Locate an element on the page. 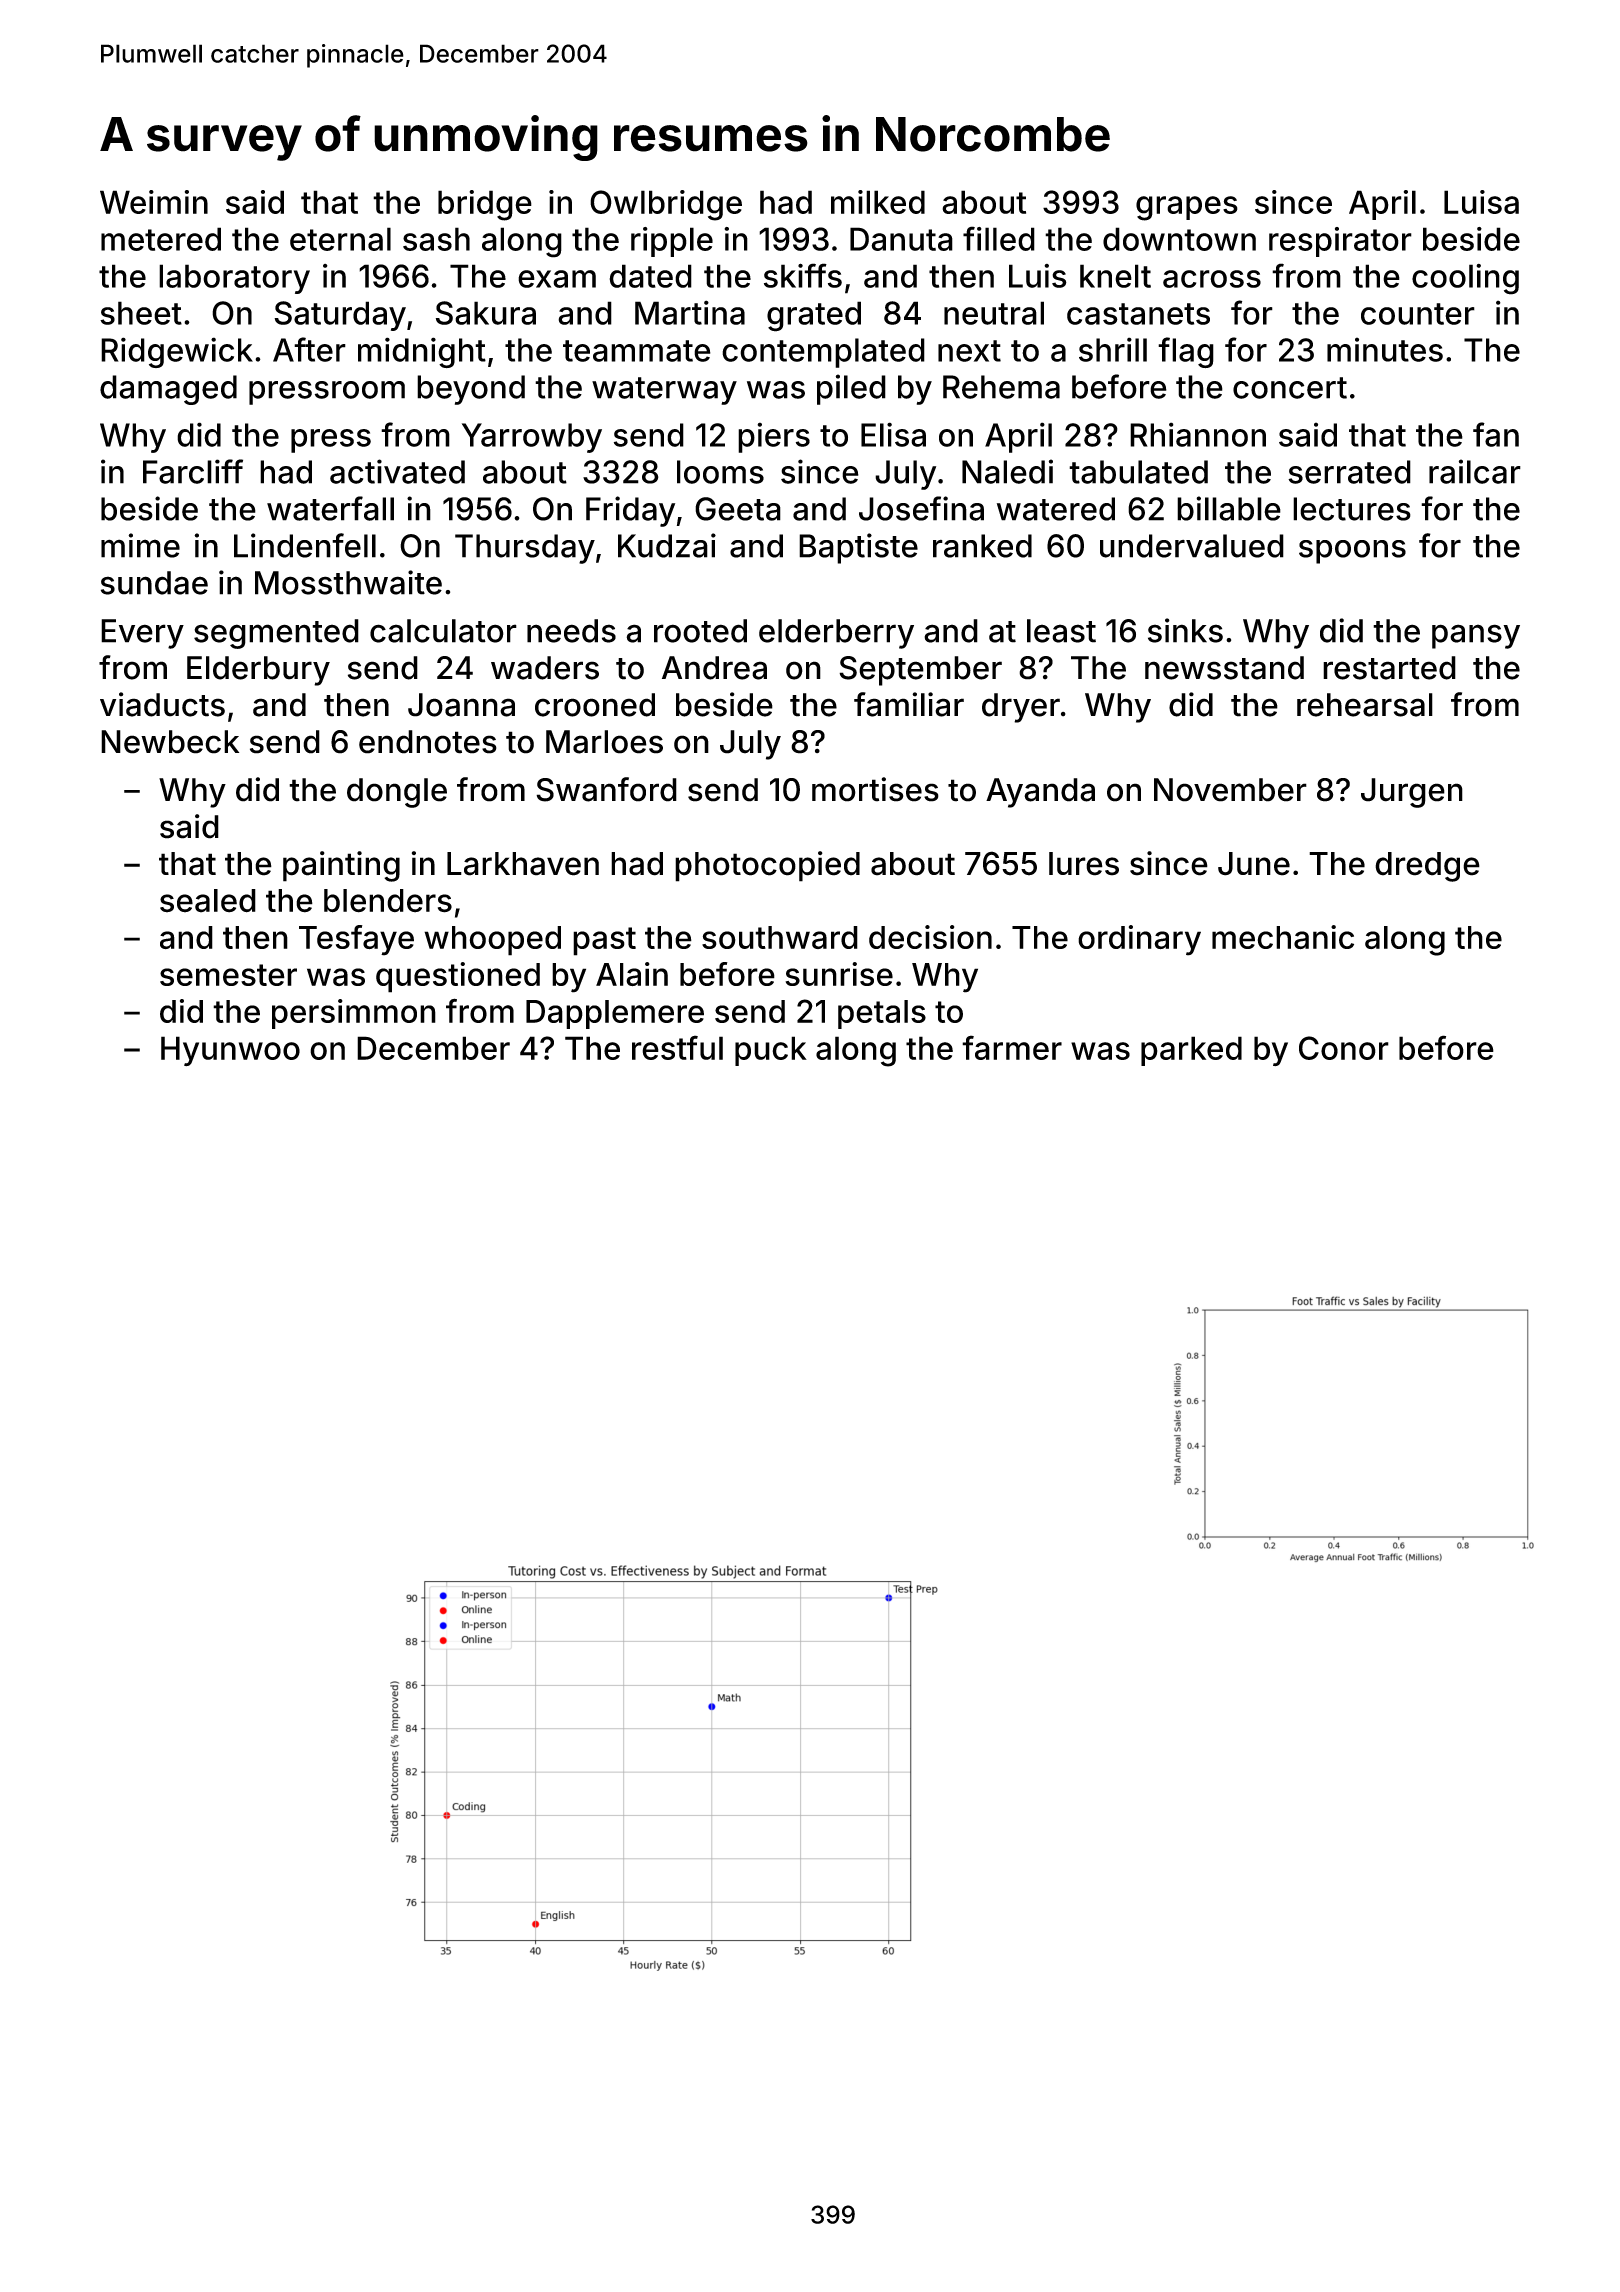  needs is located at coordinates (571, 631).
